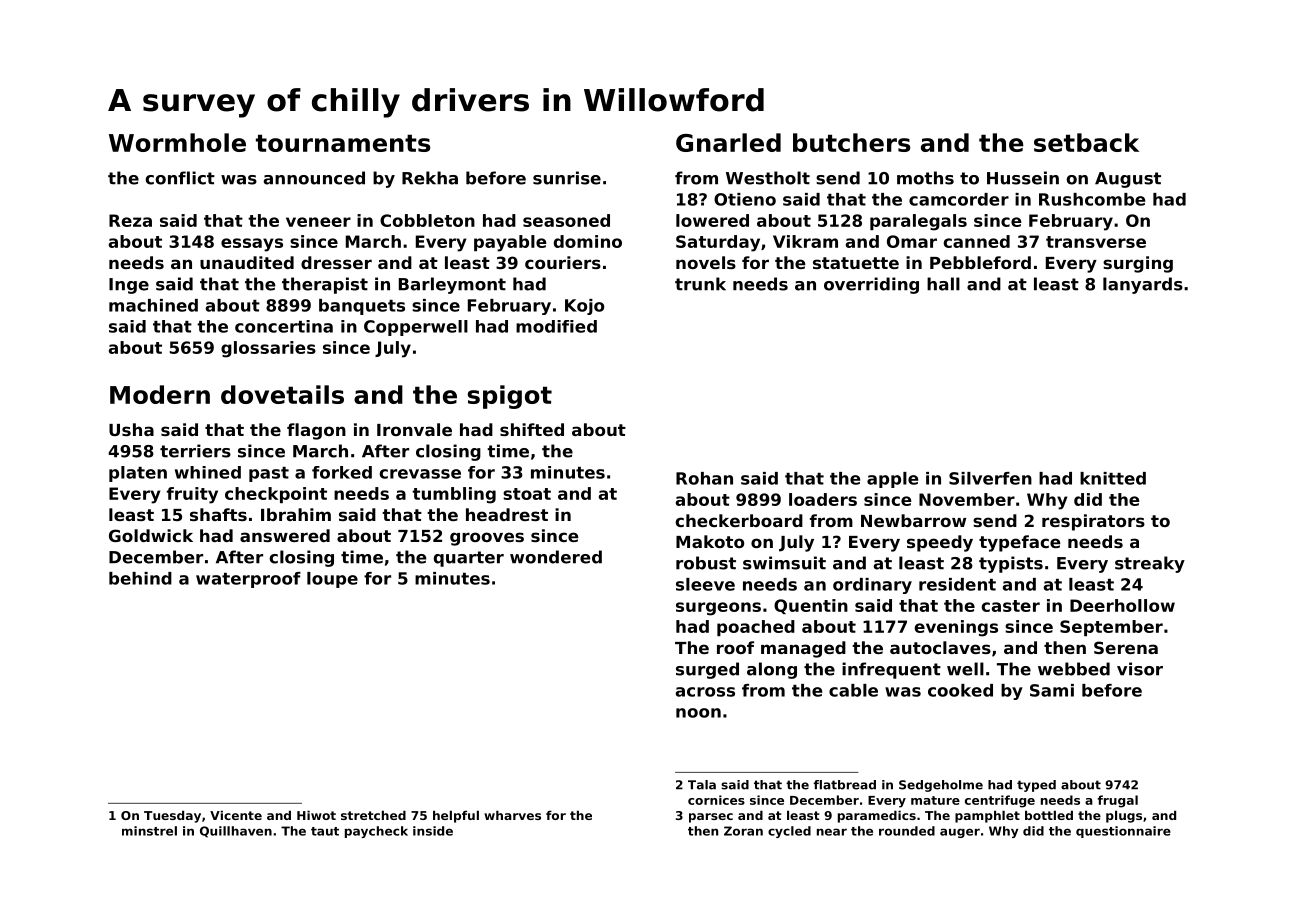  Describe the element at coordinates (177, 142) in the page. I see `Wormhole` at that location.
